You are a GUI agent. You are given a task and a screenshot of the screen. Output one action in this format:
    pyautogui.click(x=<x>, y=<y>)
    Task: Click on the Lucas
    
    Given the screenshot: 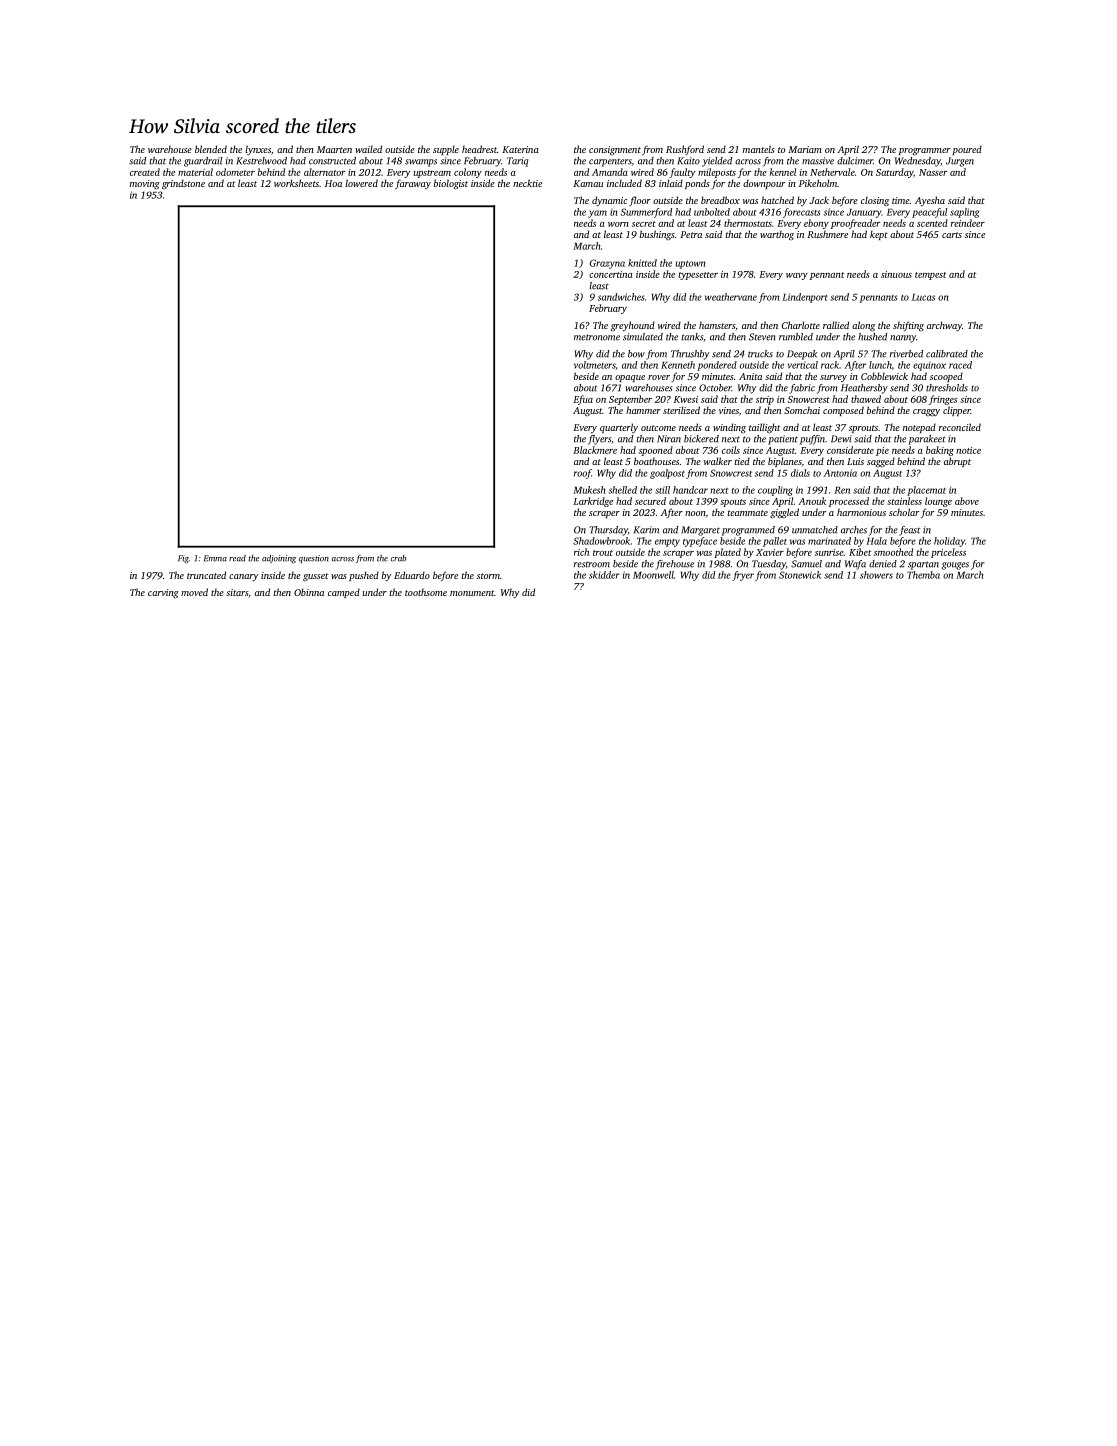 What is the action you would take?
    pyautogui.click(x=923, y=297)
